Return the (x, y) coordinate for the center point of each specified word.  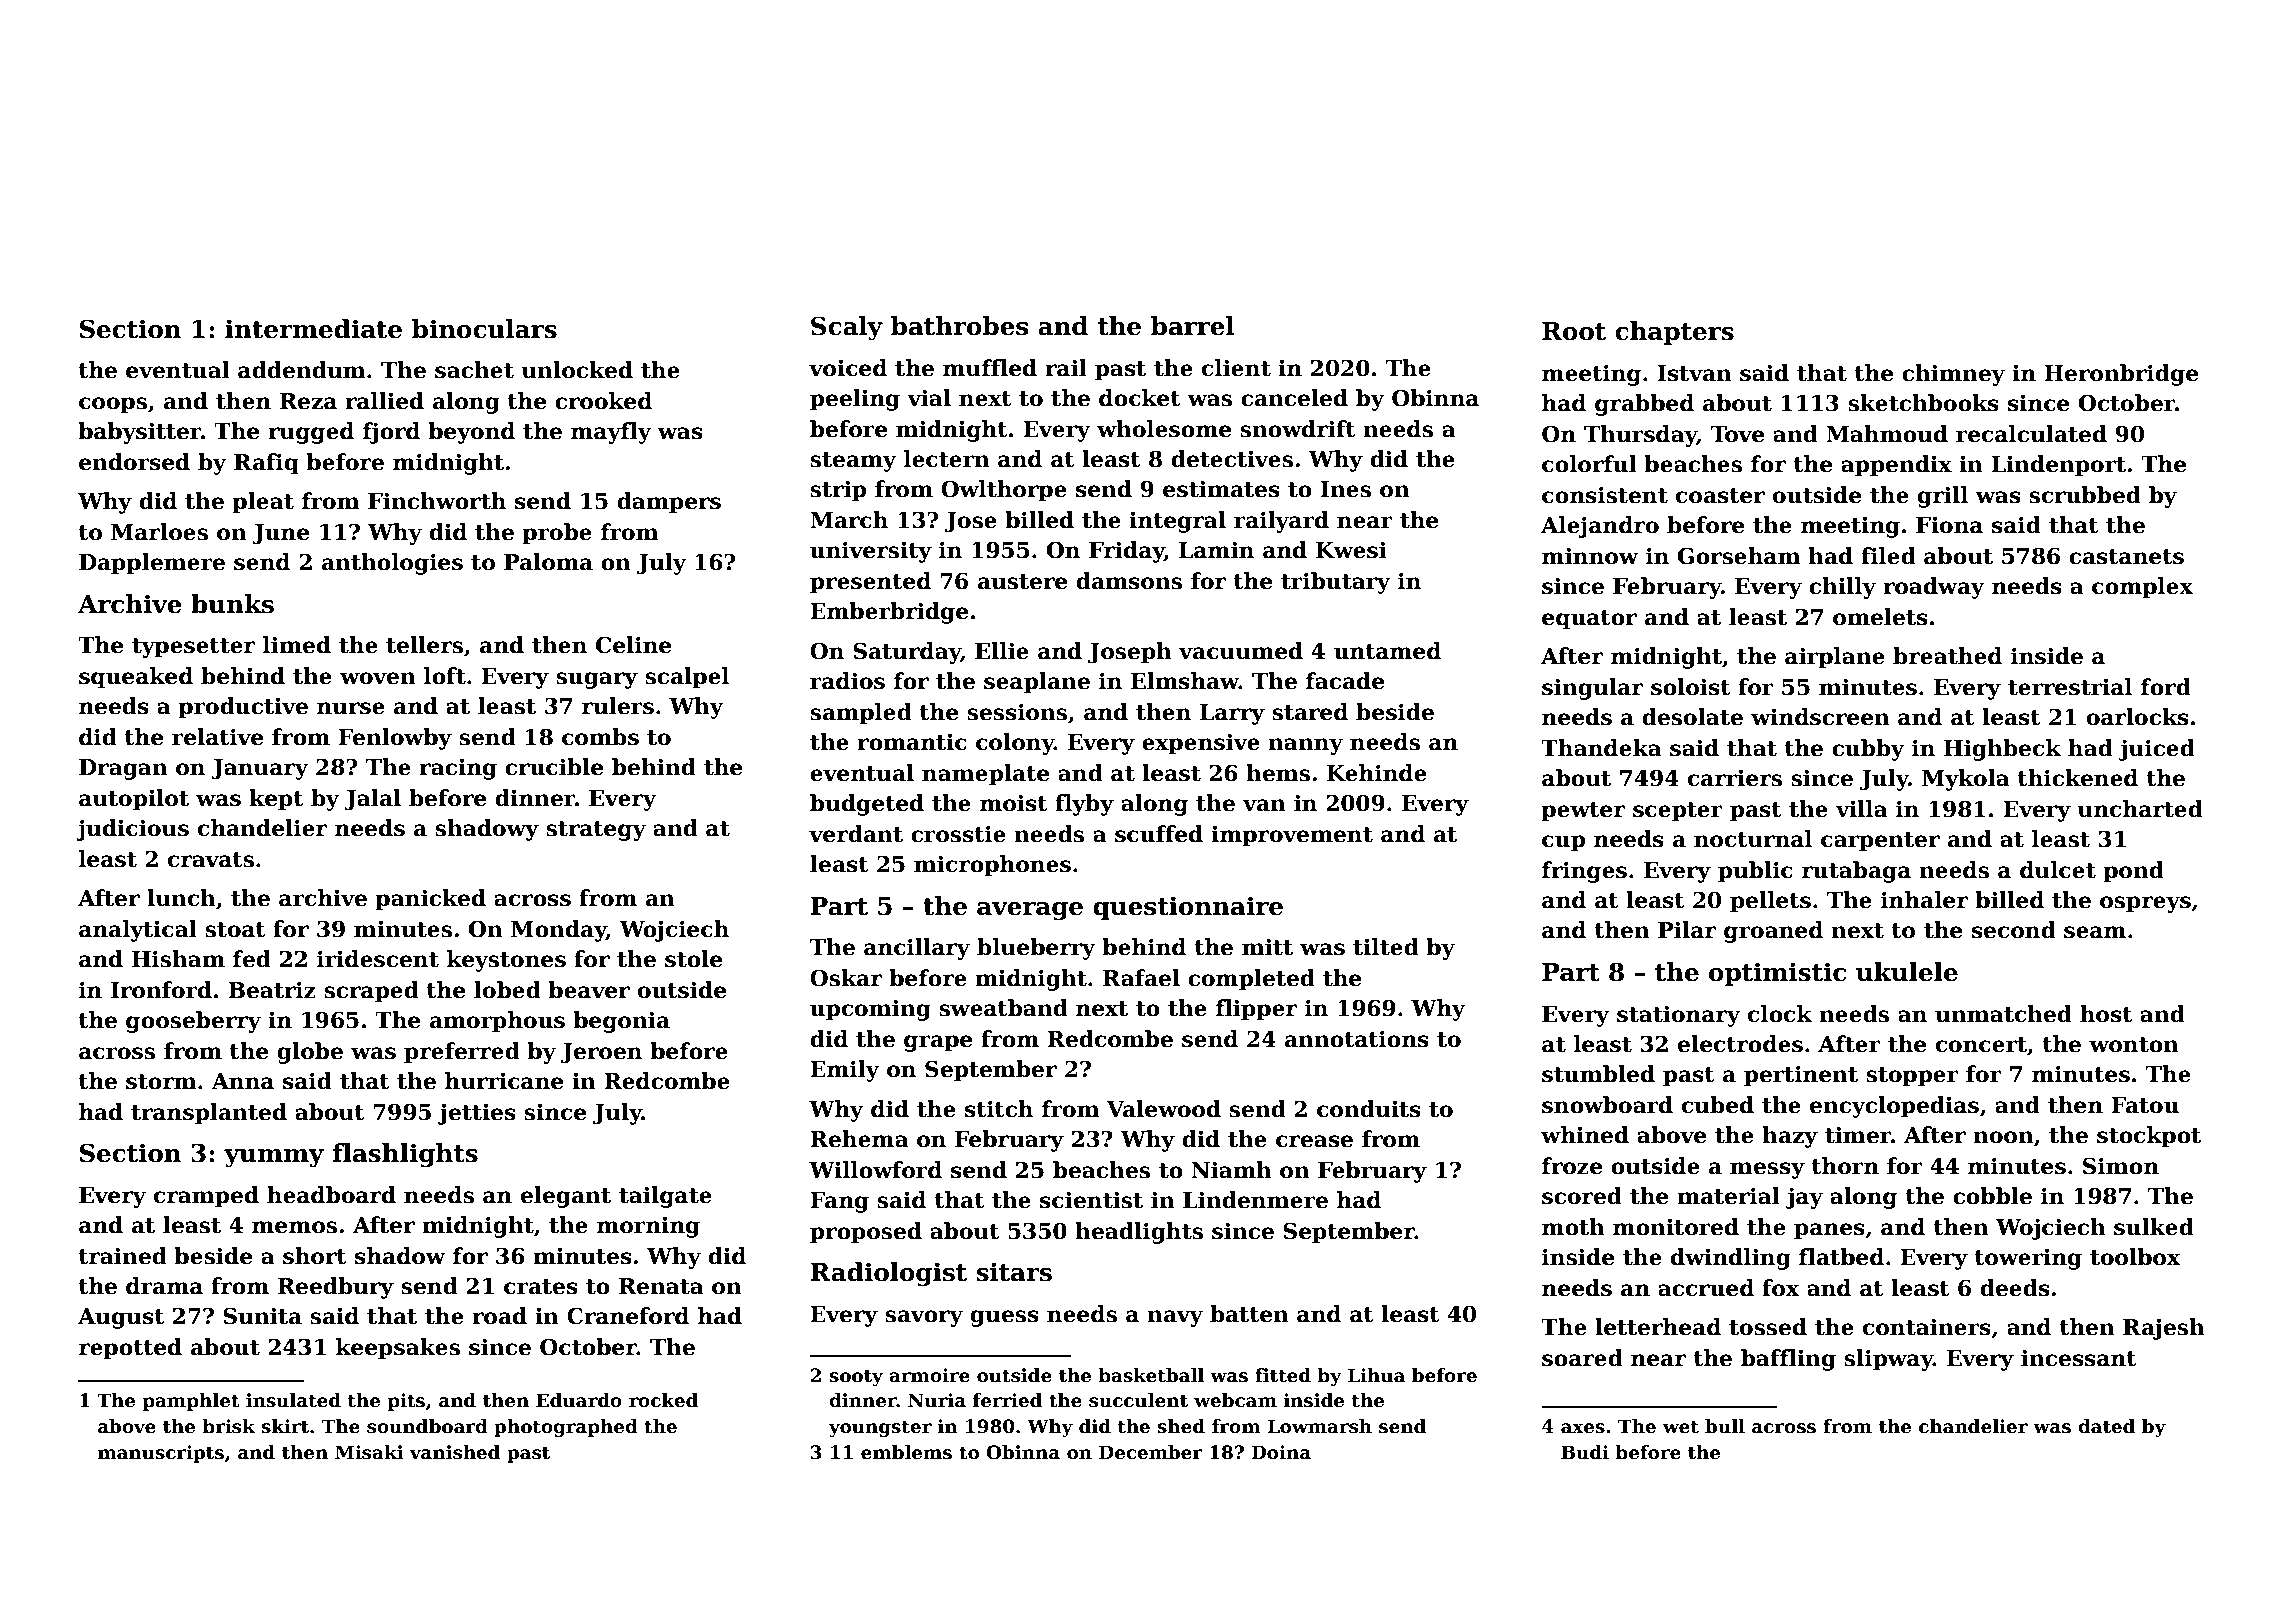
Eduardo (579, 1400)
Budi (1585, 1452)
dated (2106, 1426)
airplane (1835, 658)
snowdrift (1298, 429)
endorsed (134, 462)
